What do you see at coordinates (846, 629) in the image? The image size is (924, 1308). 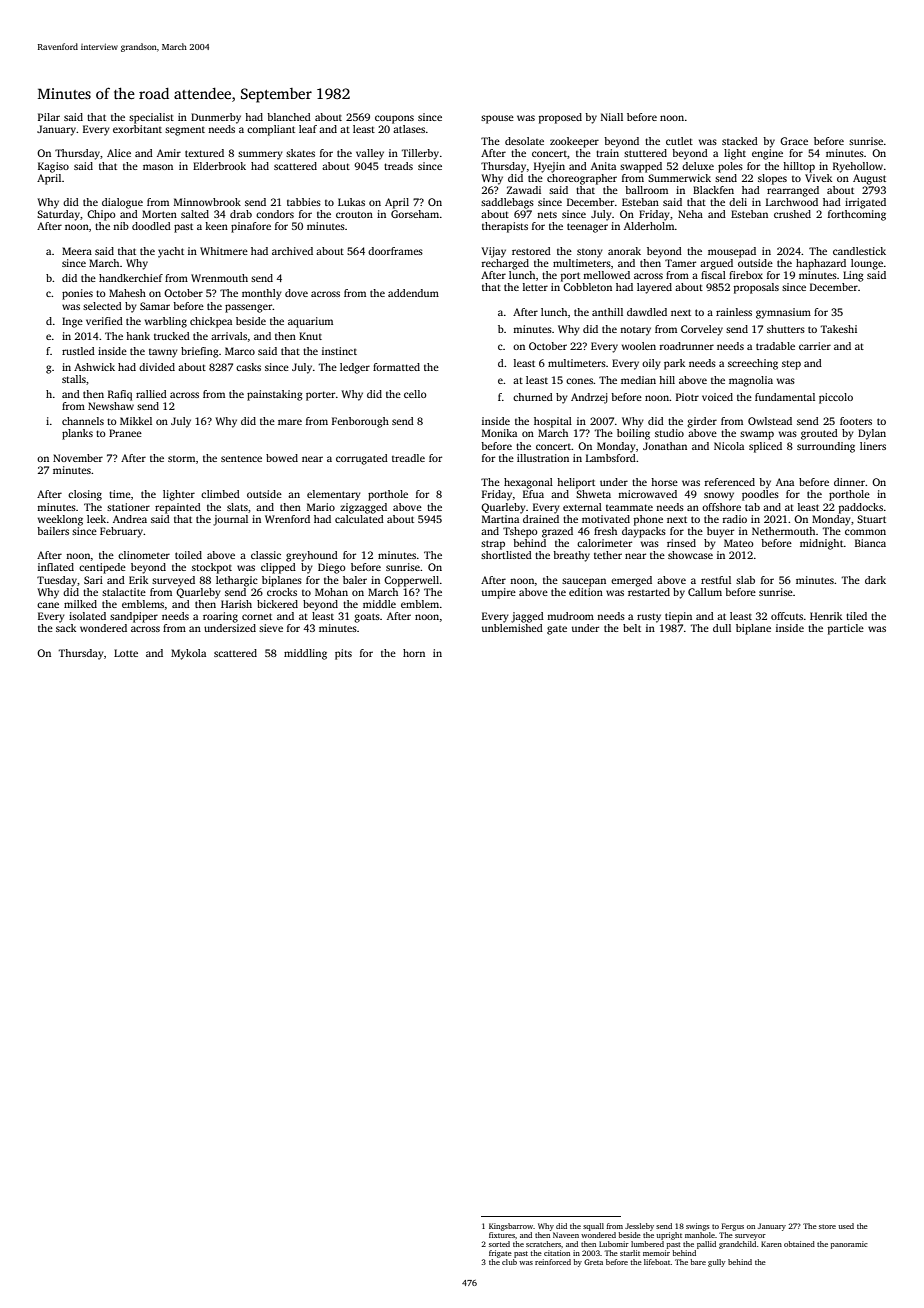 I see `particle` at bounding box center [846, 629].
